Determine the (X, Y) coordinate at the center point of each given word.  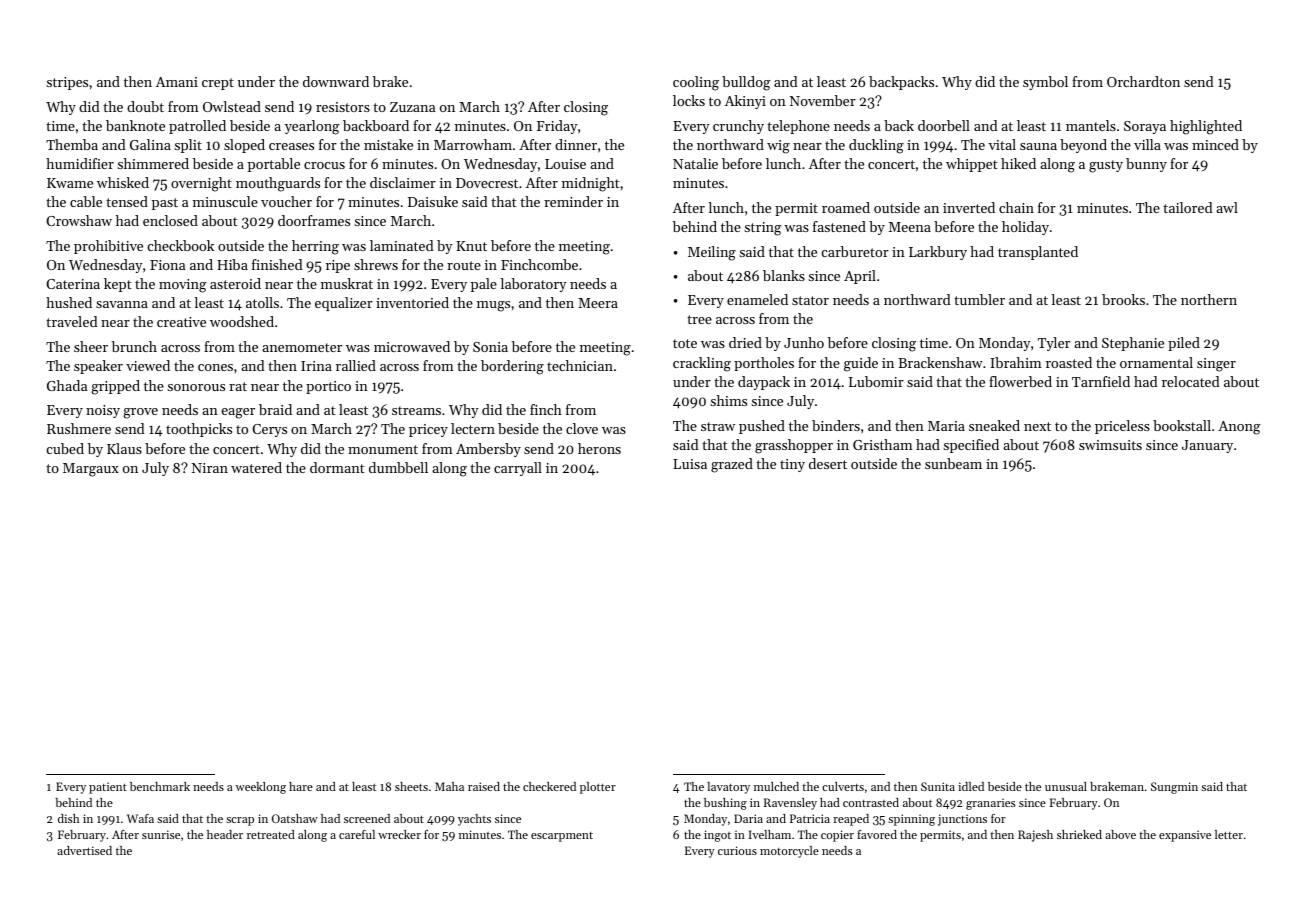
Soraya (1145, 127)
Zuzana (412, 107)
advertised (84, 850)
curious (737, 850)
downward (336, 81)
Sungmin (1174, 788)
